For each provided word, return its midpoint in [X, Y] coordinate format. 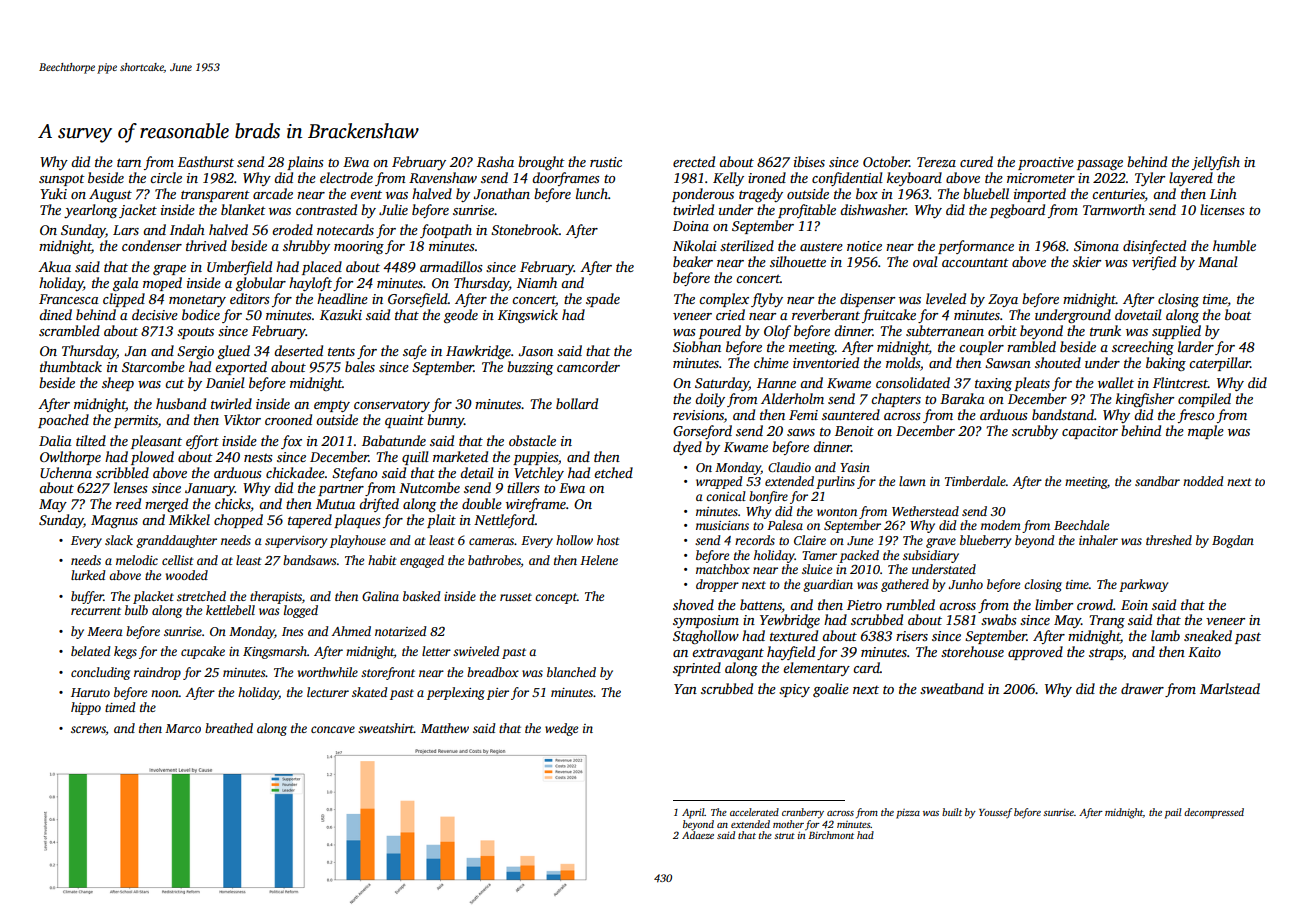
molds [903, 362]
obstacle [532, 440]
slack [119, 540]
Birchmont [831, 835]
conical [726, 496]
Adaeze [698, 835]
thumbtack [71, 366]
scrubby [1035, 432]
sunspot [62, 180]
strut [784, 836]
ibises [809, 161]
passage [1100, 165]
